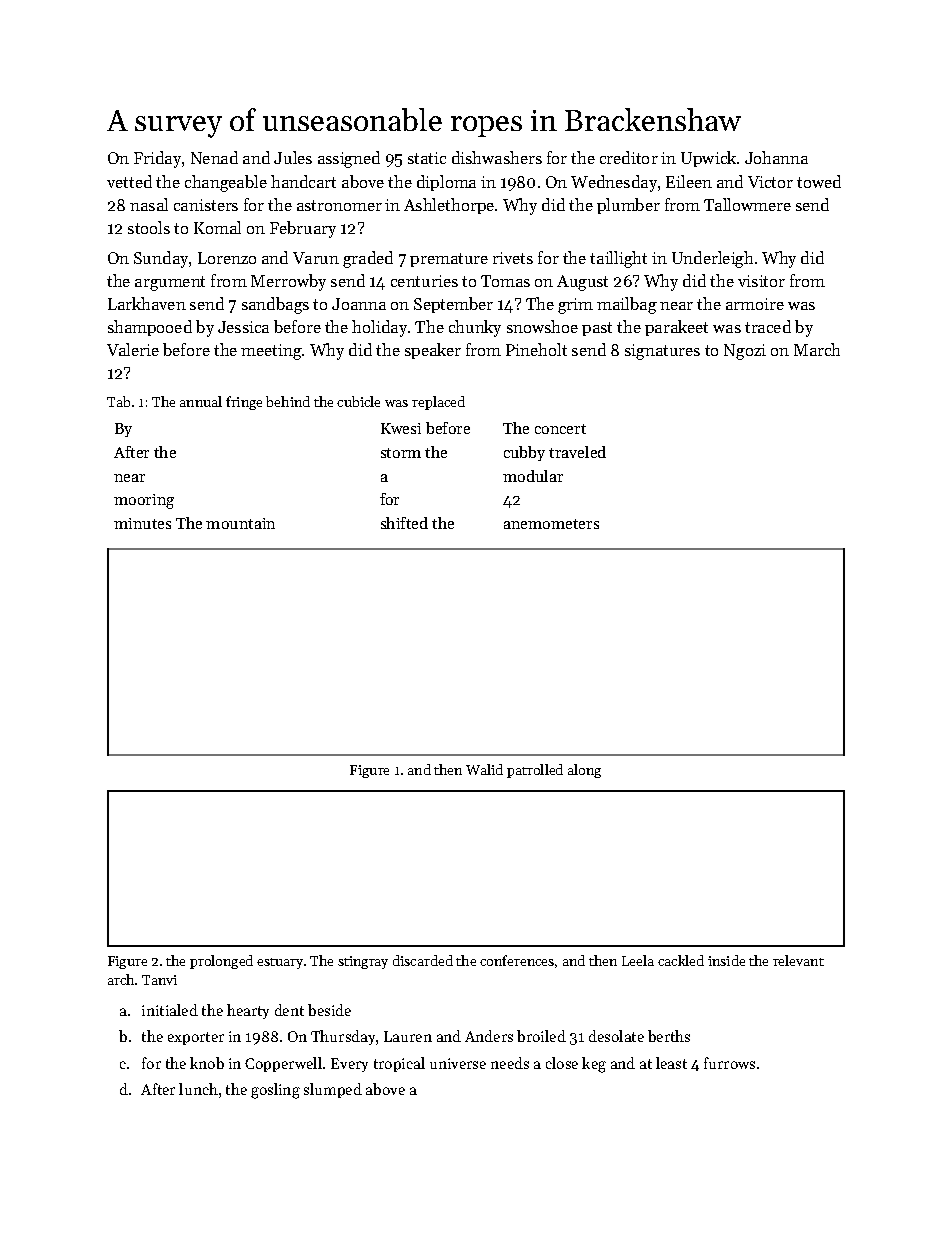 This screenshot has width=952, height=1233. What do you see at coordinates (275, 1091) in the screenshot?
I see `gosling` at bounding box center [275, 1091].
